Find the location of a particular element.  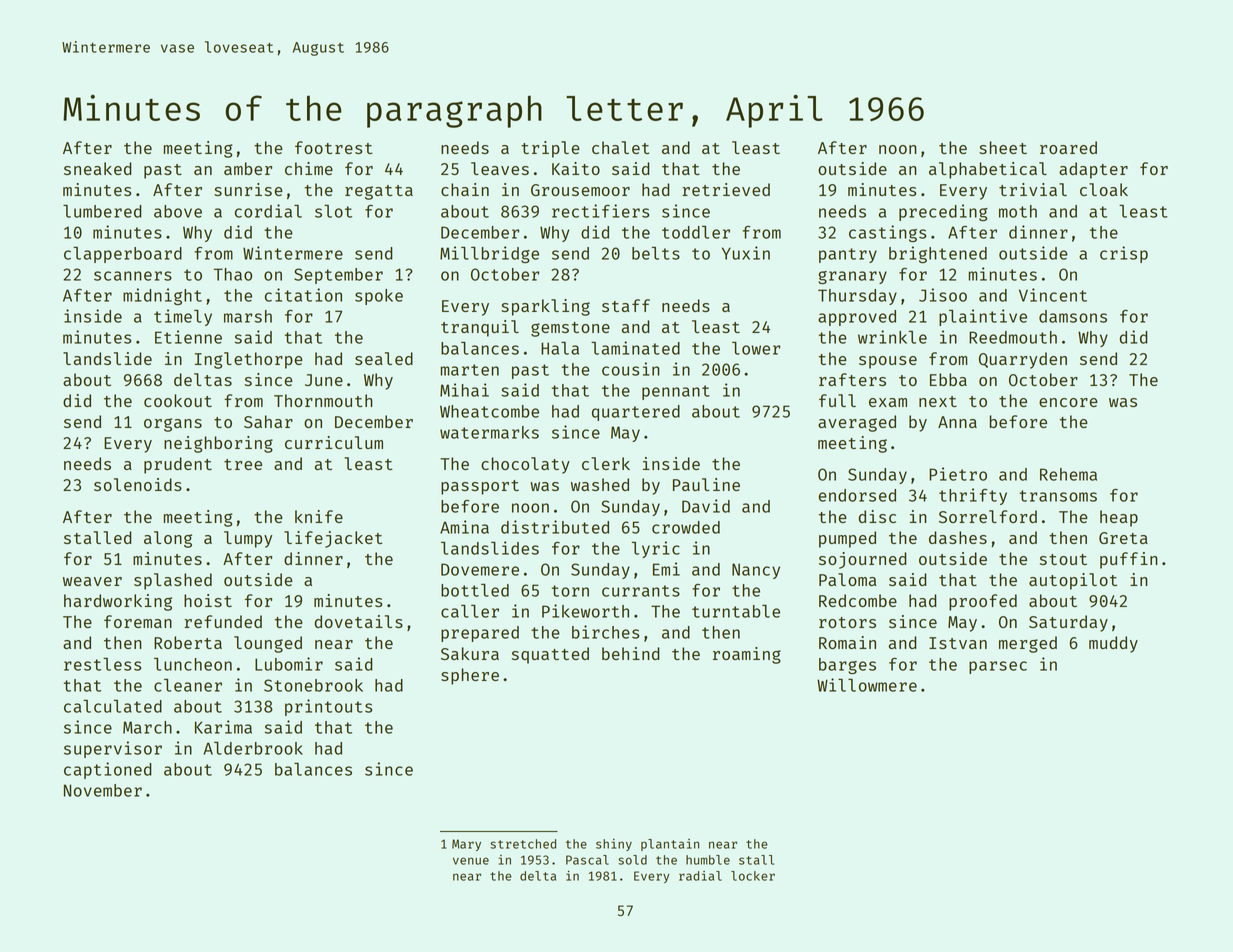

solenoids is located at coordinates (138, 484).
